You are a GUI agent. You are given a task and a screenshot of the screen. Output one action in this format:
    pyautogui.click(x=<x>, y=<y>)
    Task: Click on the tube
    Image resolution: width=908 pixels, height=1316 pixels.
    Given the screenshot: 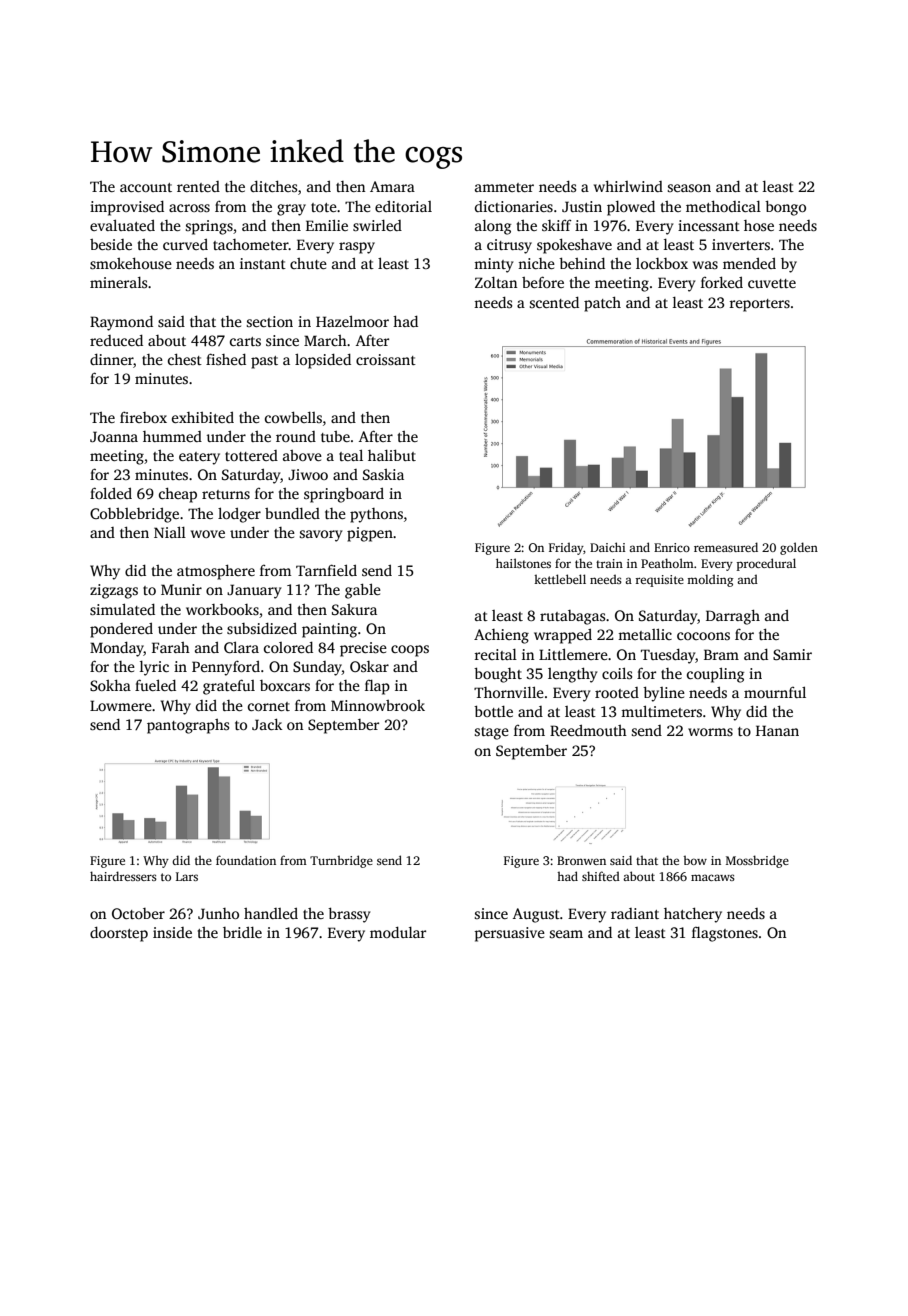 What is the action you would take?
    pyautogui.click(x=335, y=436)
